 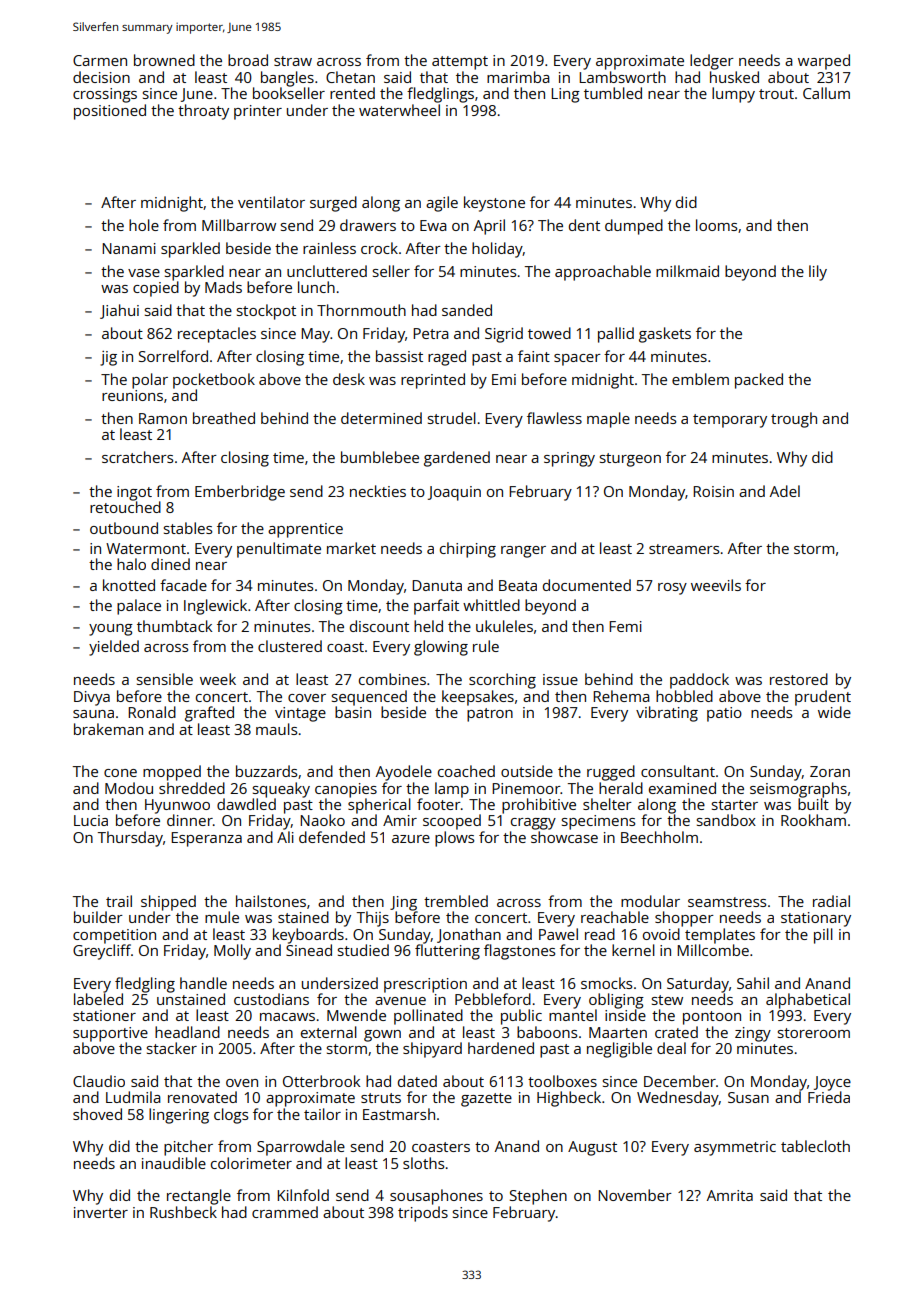 What do you see at coordinates (826, 93) in the document?
I see `Callum` at bounding box center [826, 93].
